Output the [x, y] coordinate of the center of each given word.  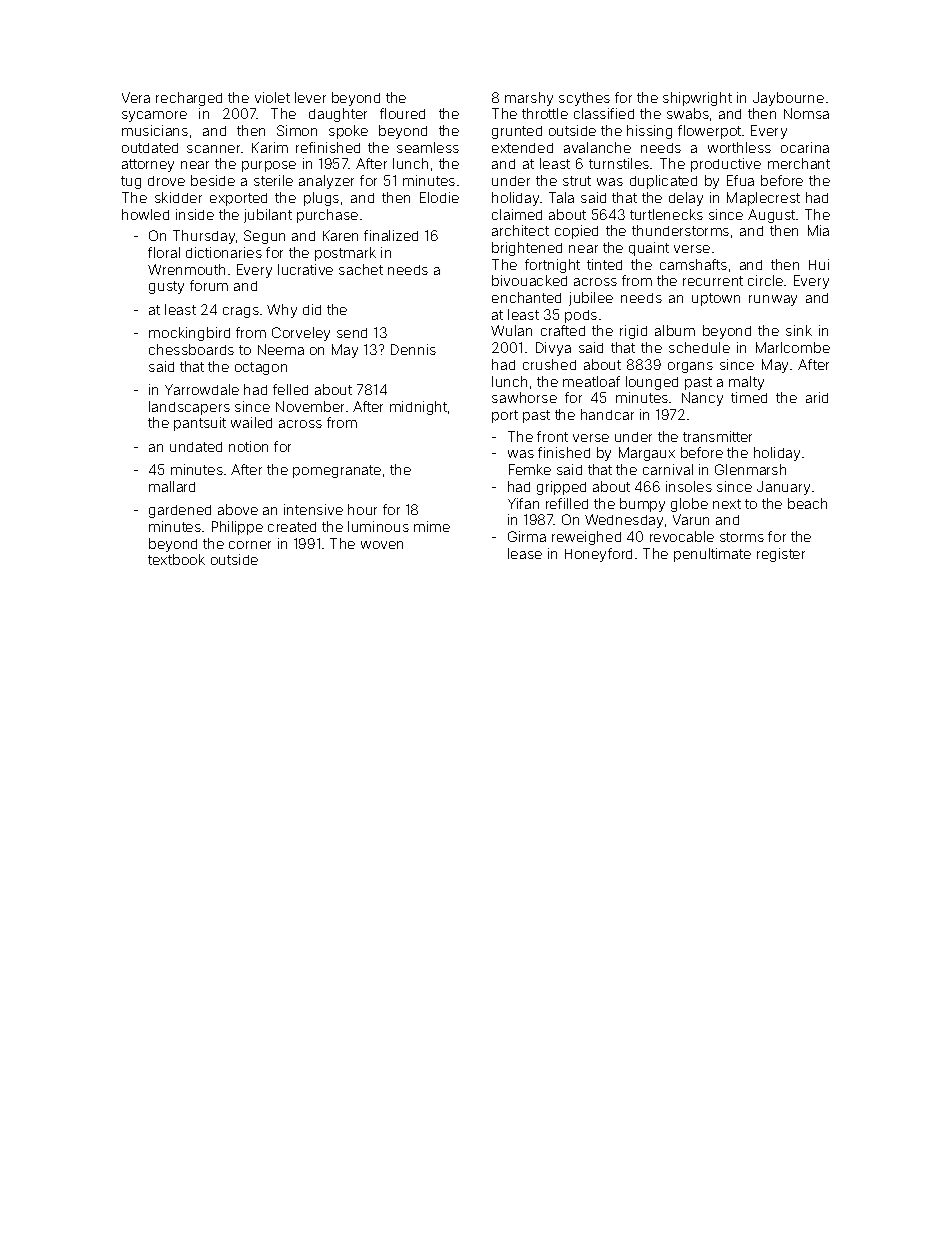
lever [310, 97]
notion [248, 446]
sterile [273, 180]
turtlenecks [666, 214]
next [727, 504]
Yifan [523, 503]
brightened [527, 249]
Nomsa [806, 113]
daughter [338, 115]
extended [522, 148]
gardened [180, 511]
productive [726, 165]
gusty [166, 287]
